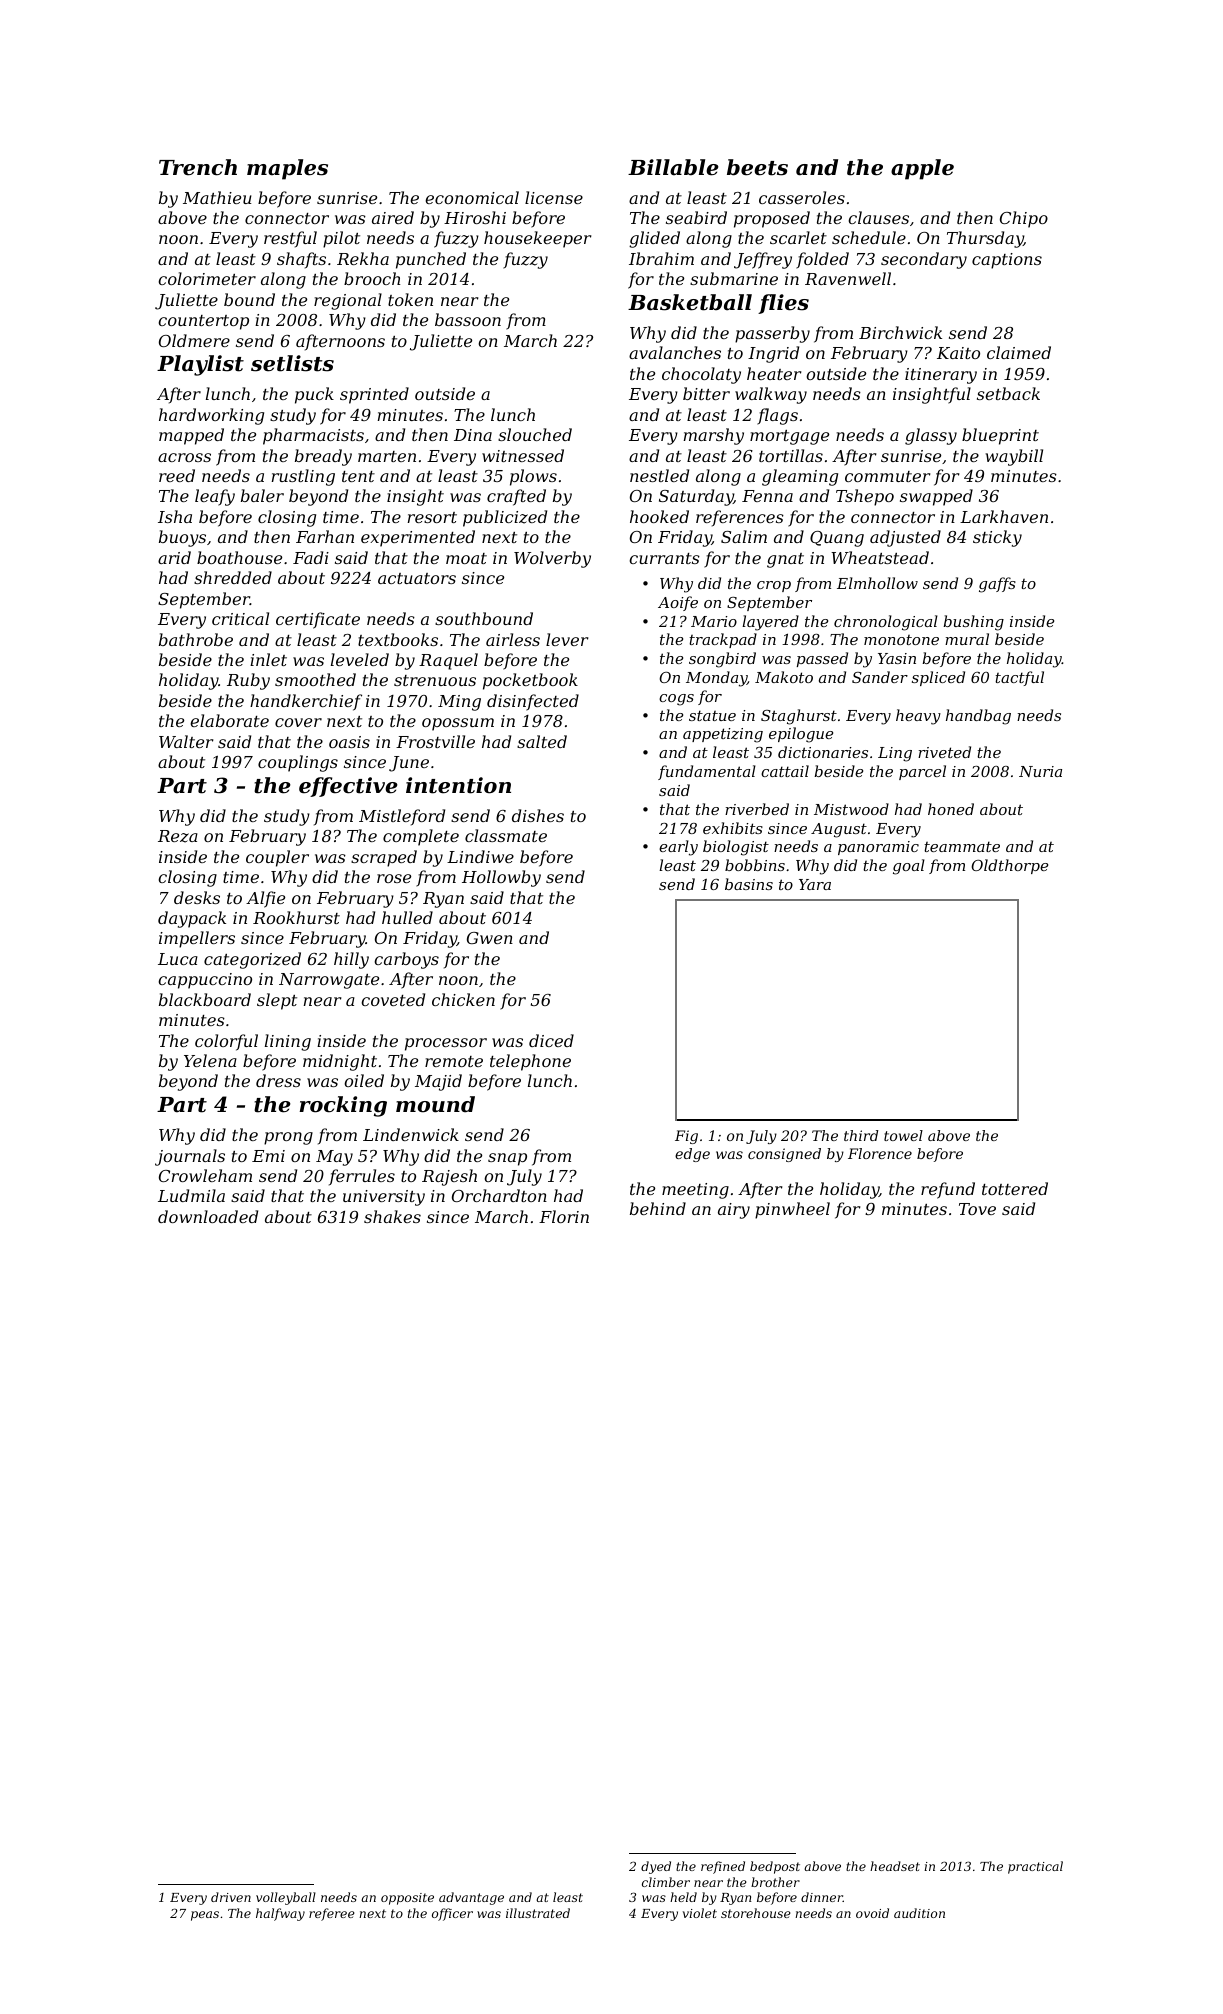 This document has height=2014, width=1223. What do you see at coordinates (280, 1914) in the document?
I see `halfway` at bounding box center [280, 1914].
